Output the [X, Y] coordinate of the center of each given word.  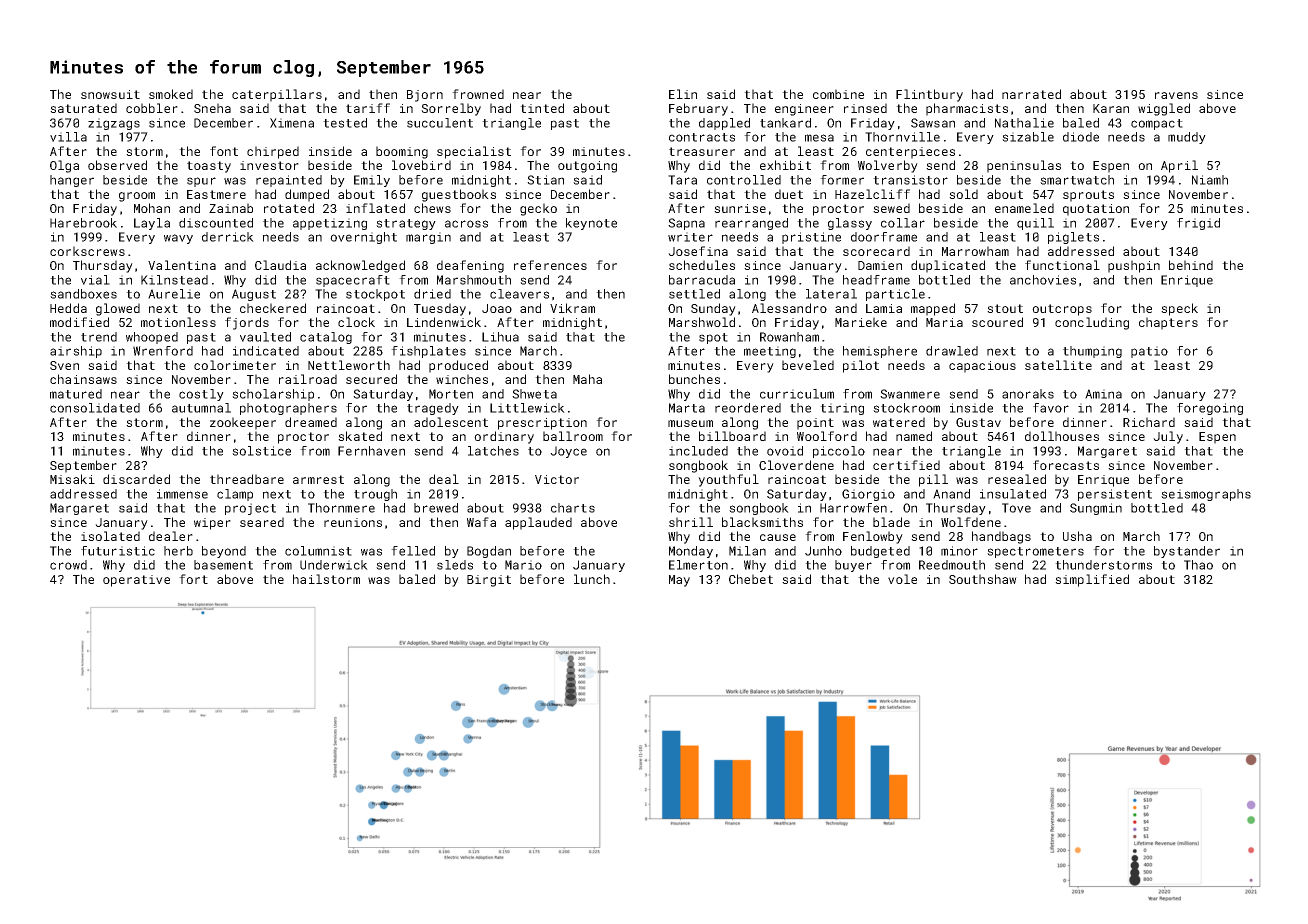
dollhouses [1062, 436]
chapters [1168, 323]
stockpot [375, 295]
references [550, 265]
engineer [804, 110]
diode [1081, 137]
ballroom [573, 436]
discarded [136, 479]
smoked [171, 94]
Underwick [334, 565]
